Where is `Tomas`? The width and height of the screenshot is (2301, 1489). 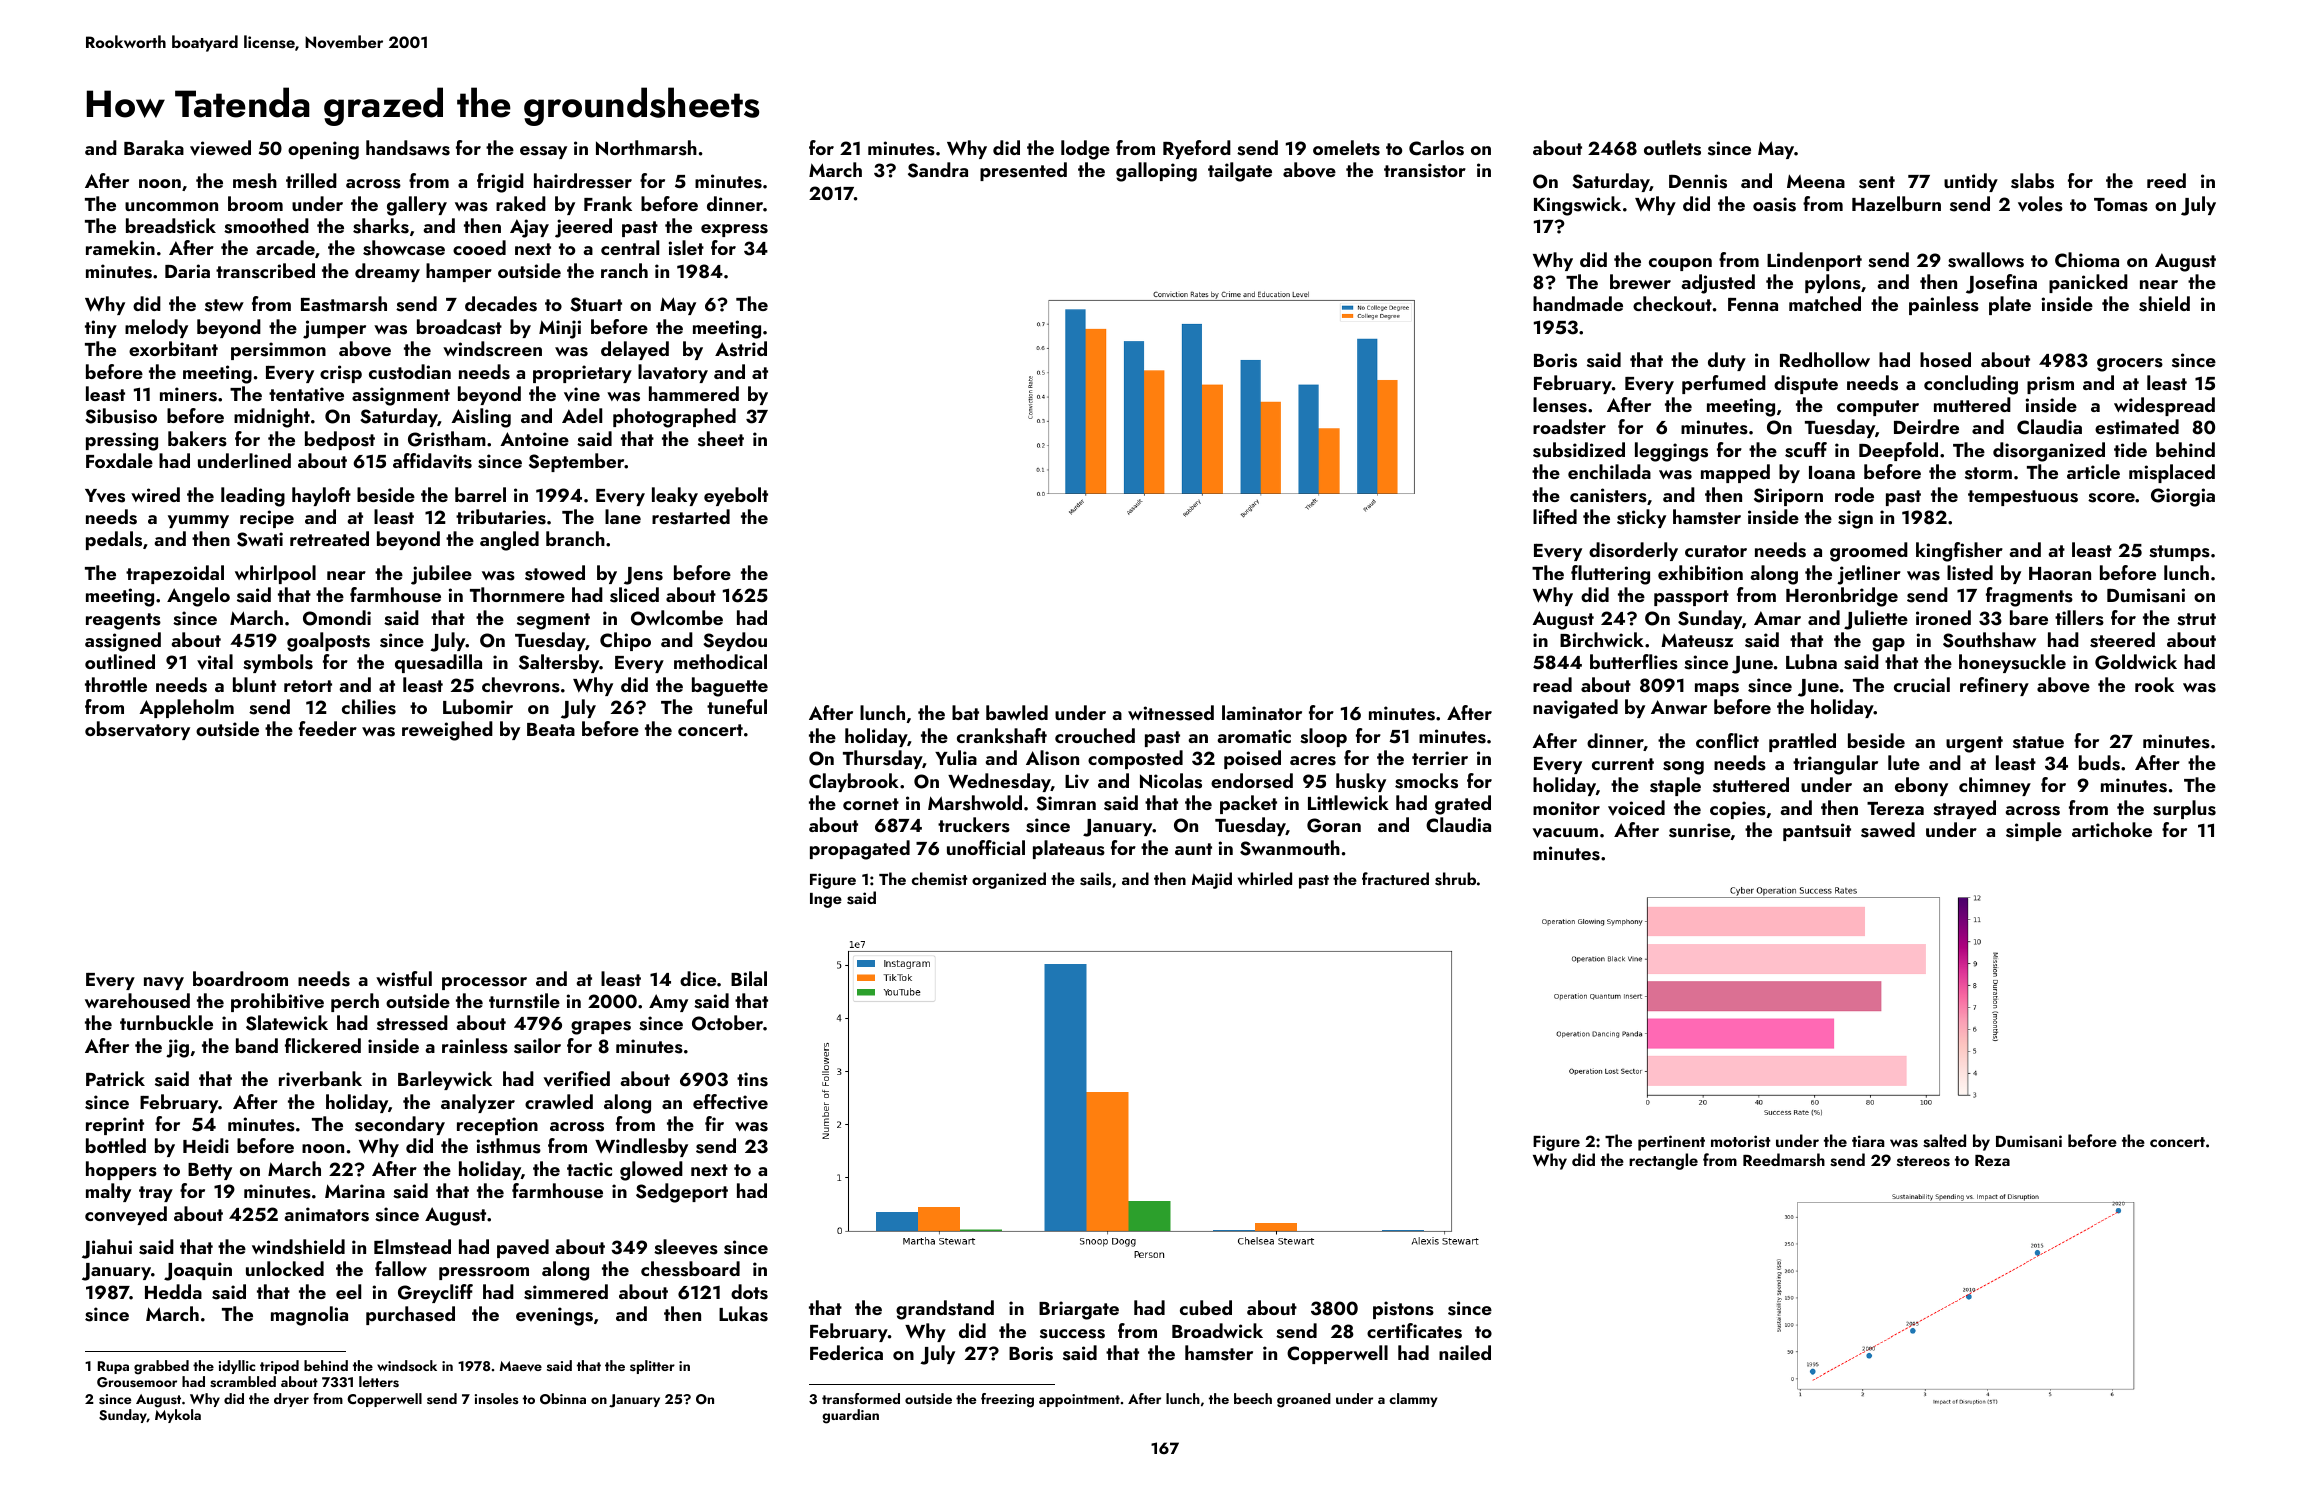
Tomas is located at coordinates (2121, 205).
